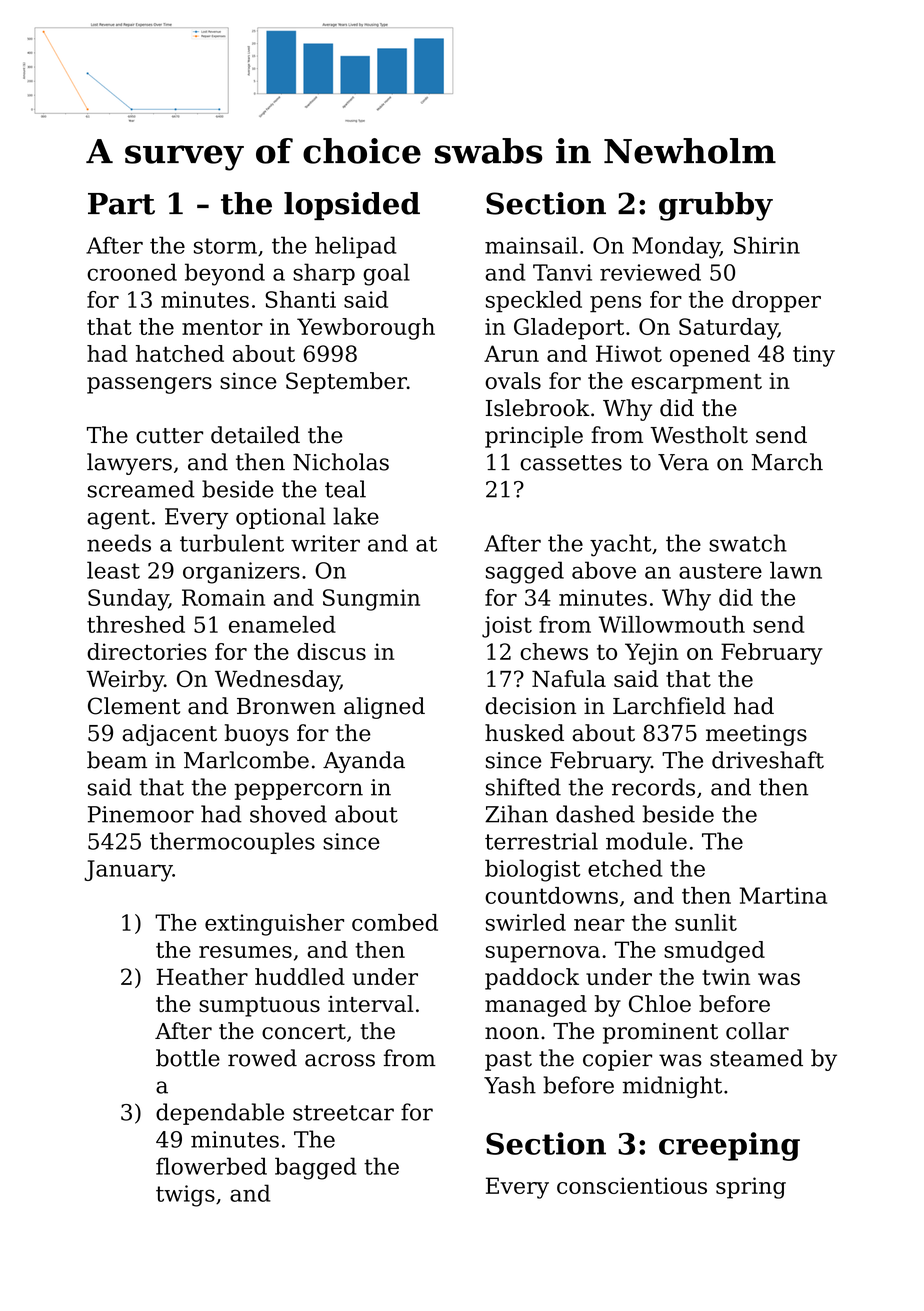  What do you see at coordinates (169, 735) in the document?
I see `adjacent` at bounding box center [169, 735].
